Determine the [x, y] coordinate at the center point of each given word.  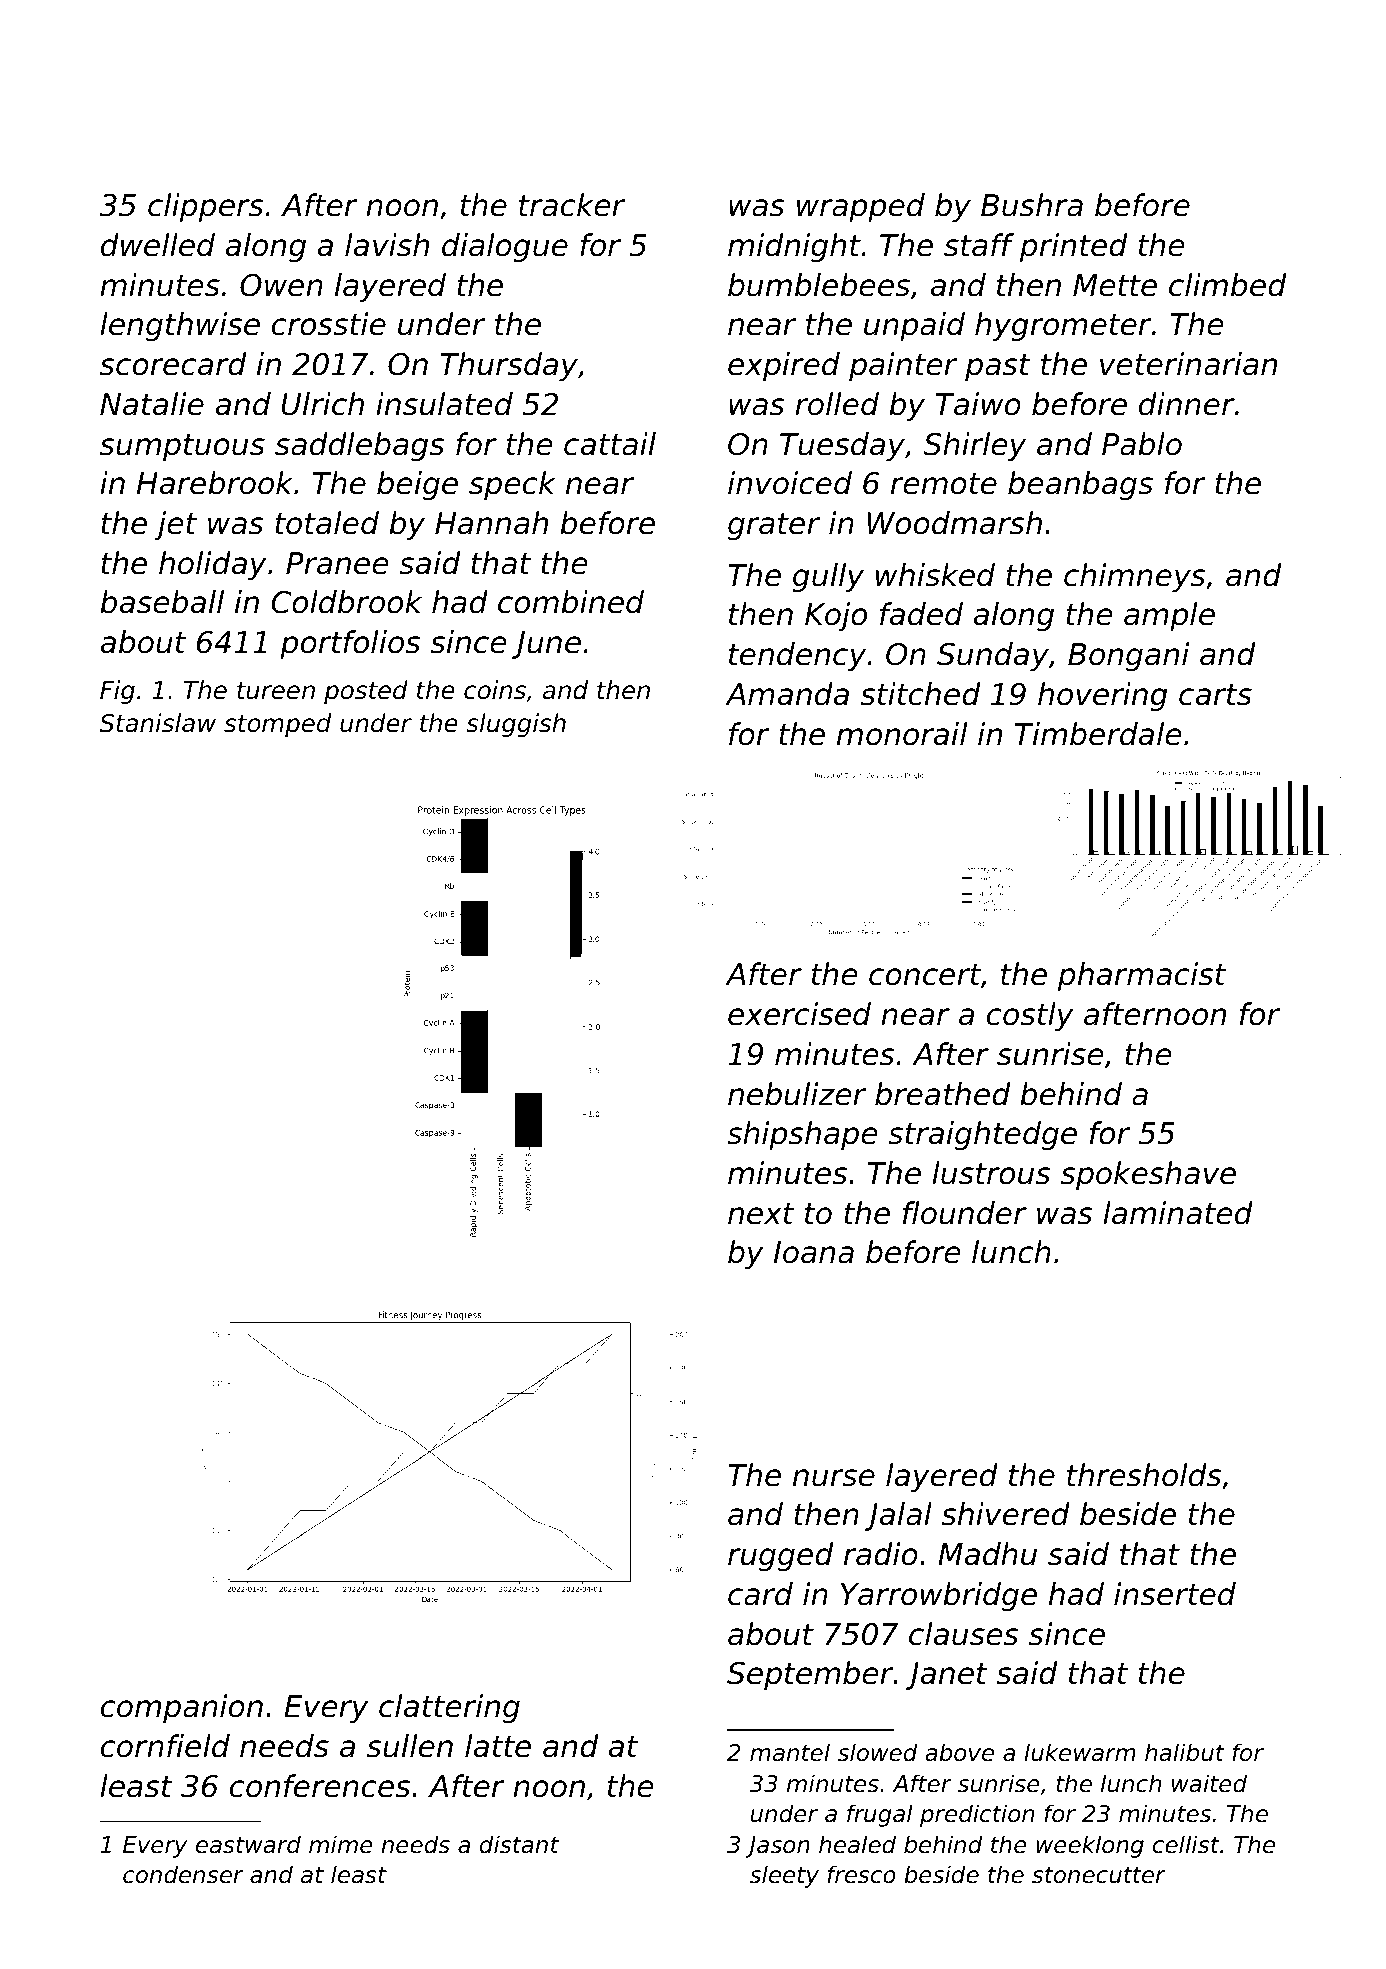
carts [1215, 695]
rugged [780, 1556]
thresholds [1144, 1475]
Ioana [814, 1252]
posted [366, 692]
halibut [1185, 1752]
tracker [572, 205]
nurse [834, 1478]
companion [182, 1708]
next [761, 1214]
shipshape [802, 1135]
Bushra [1032, 205]
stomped [277, 725]
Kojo [836, 616]
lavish [387, 245]
